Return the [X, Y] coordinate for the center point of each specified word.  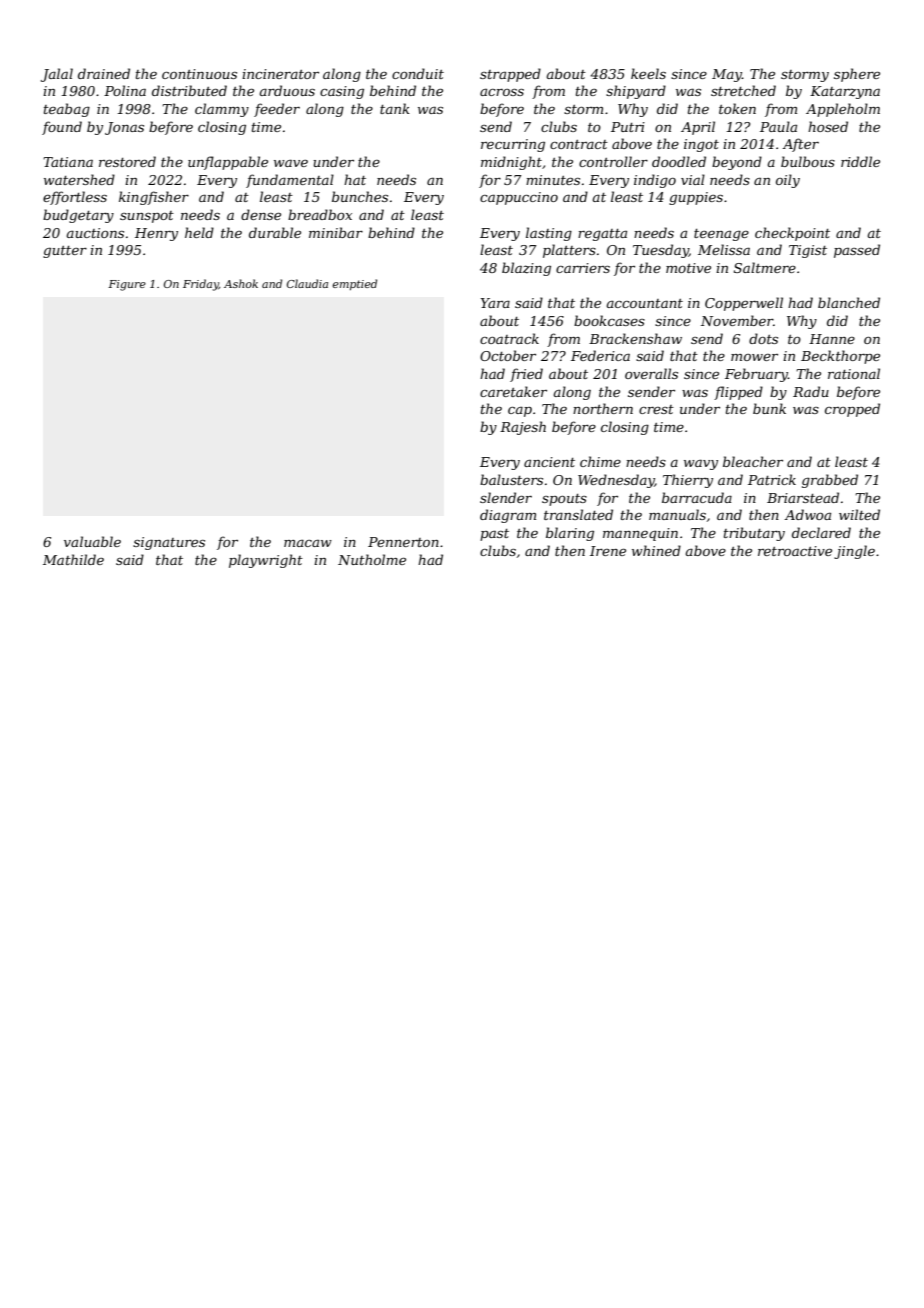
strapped [510, 75]
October [508, 355]
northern [603, 408]
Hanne [832, 339]
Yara [495, 303]
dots [763, 338]
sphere [857, 75]
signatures [169, 543]
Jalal [57, 75]
